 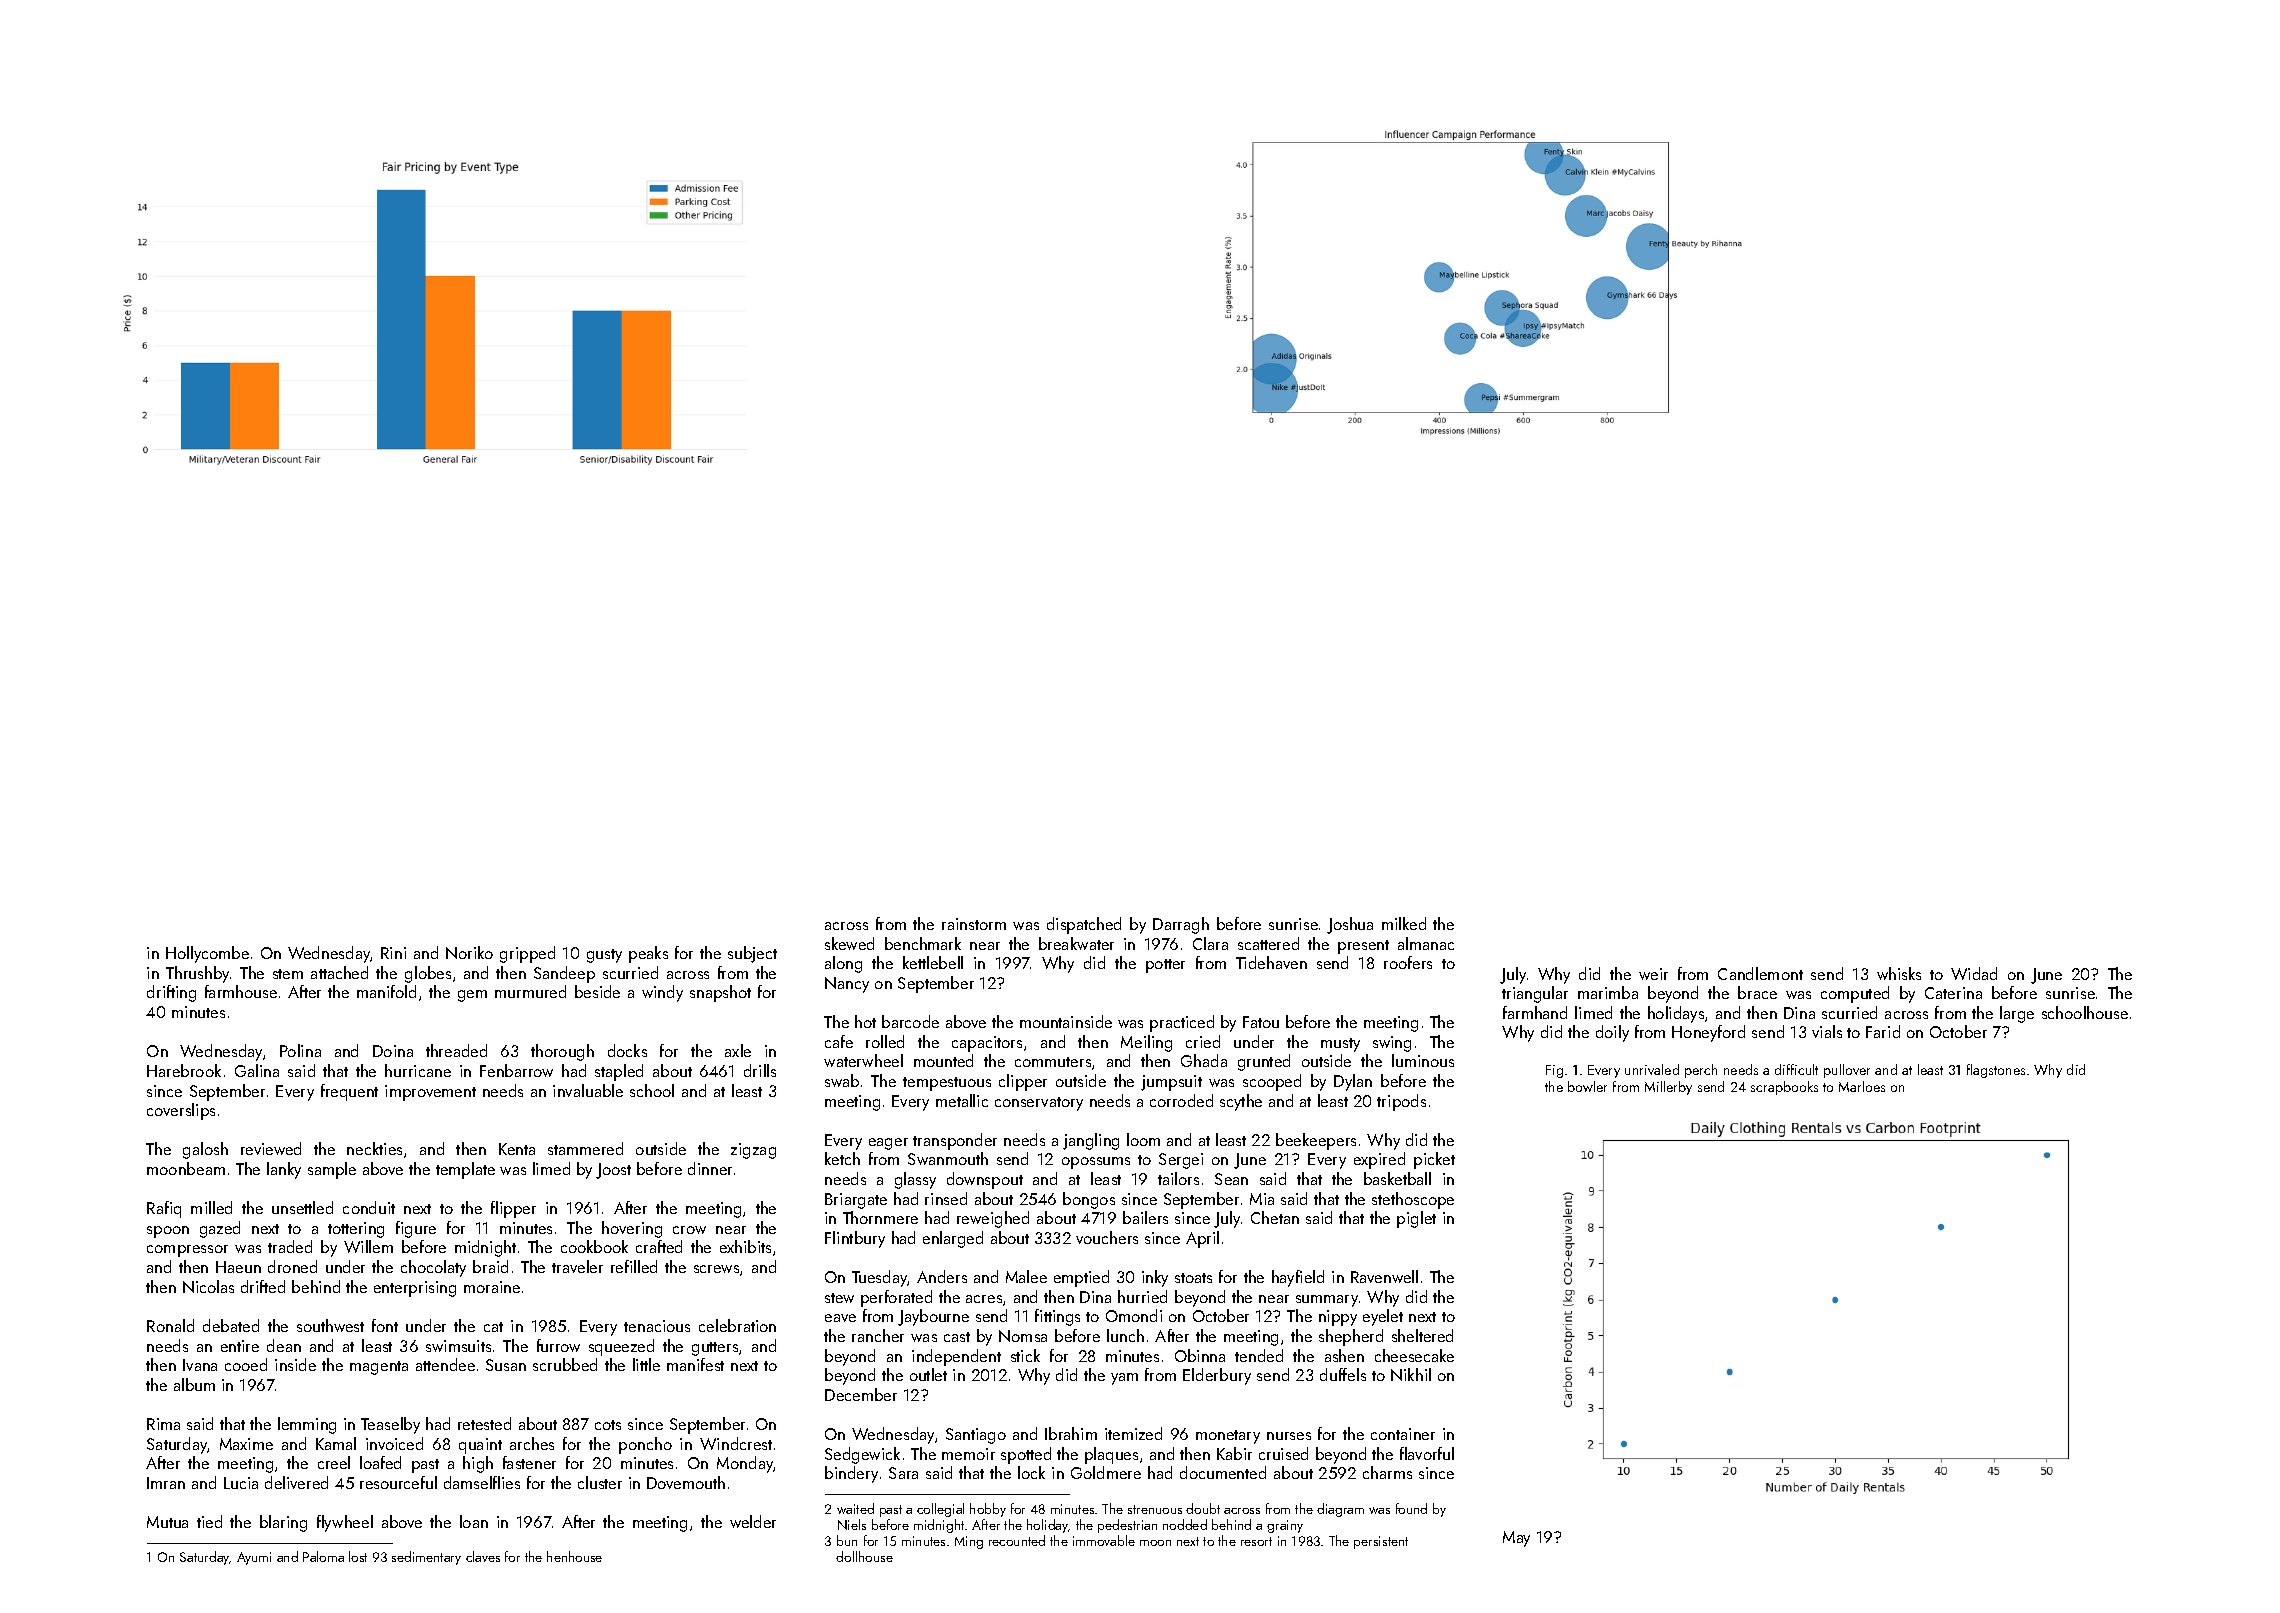 What do you see at coordinates (613, 1171) in the page?
I see `Joost` at bounding box center [613, 1171].
